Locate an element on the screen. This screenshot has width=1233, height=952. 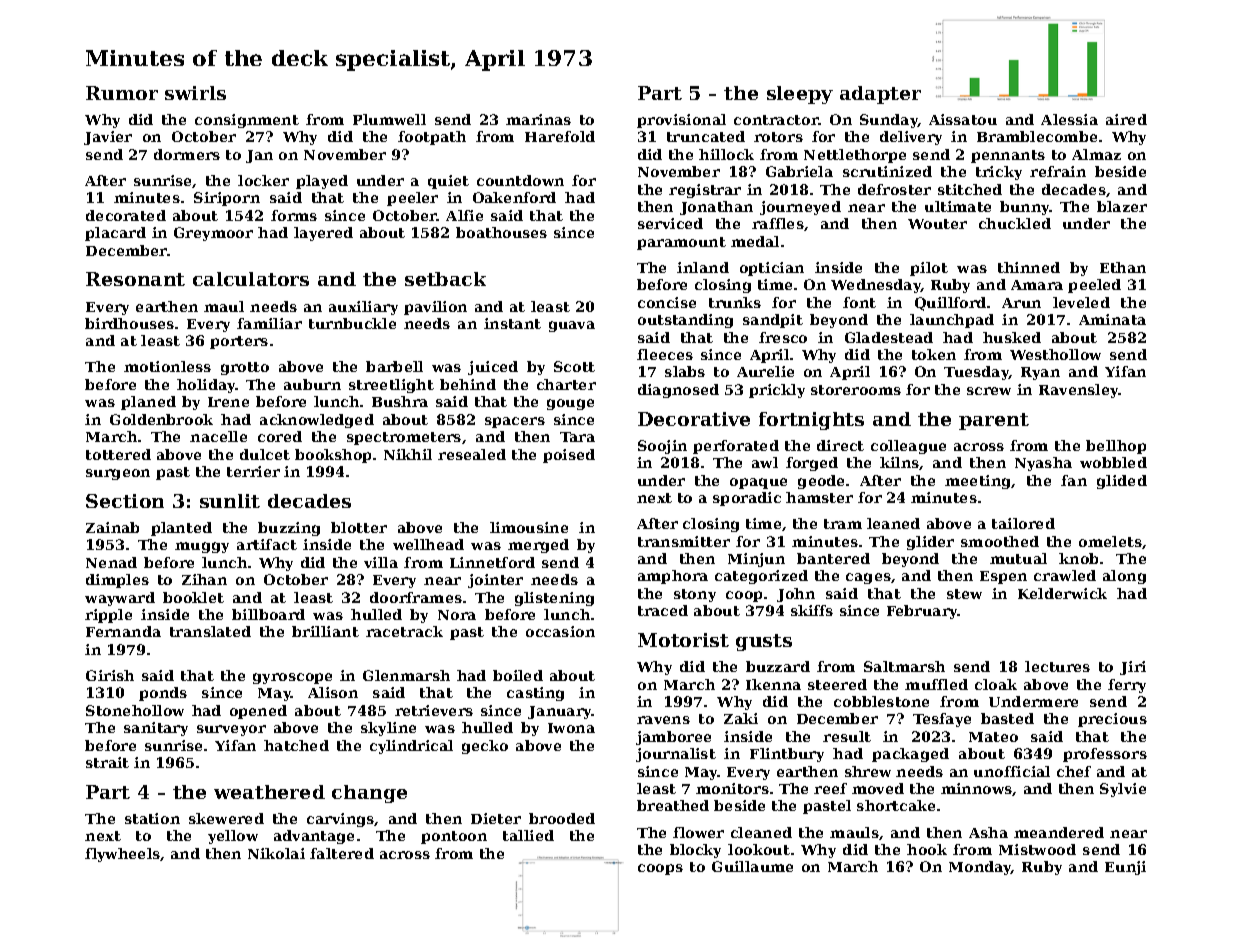
Scott is located at coordinates (574, 366).
